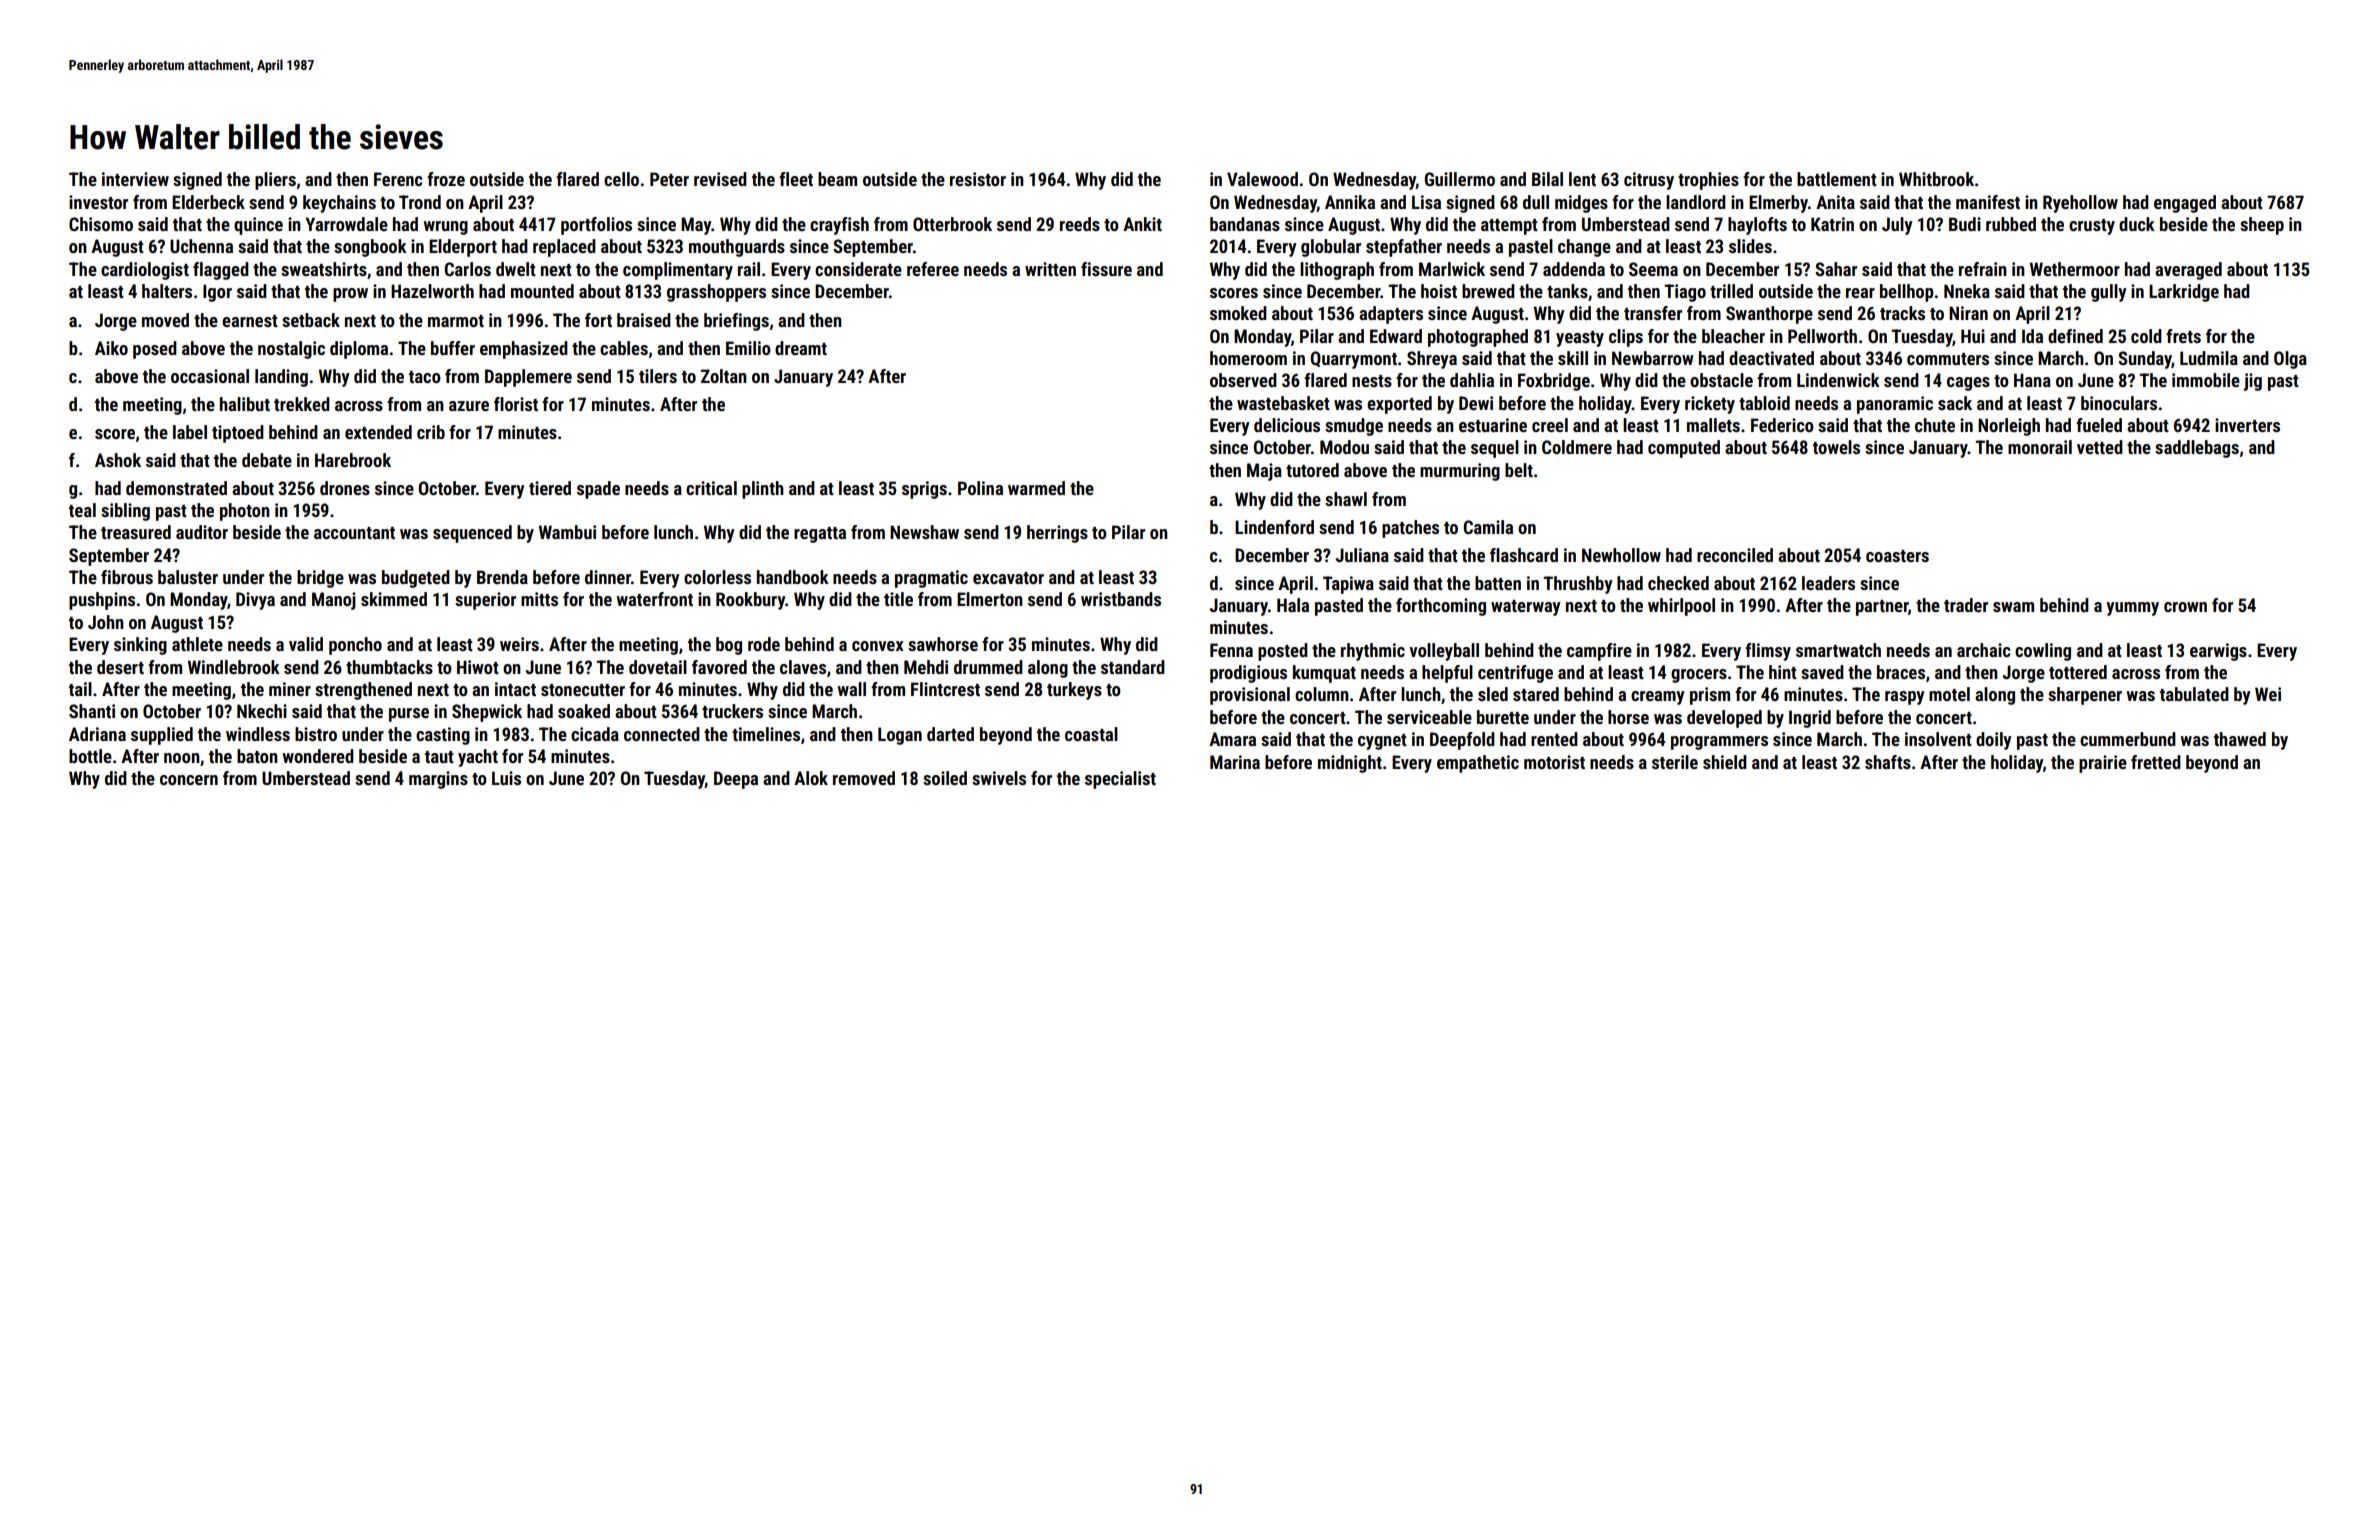  Describe the element at coordinates (644, 320) in the page. I see `braised` at that location.
